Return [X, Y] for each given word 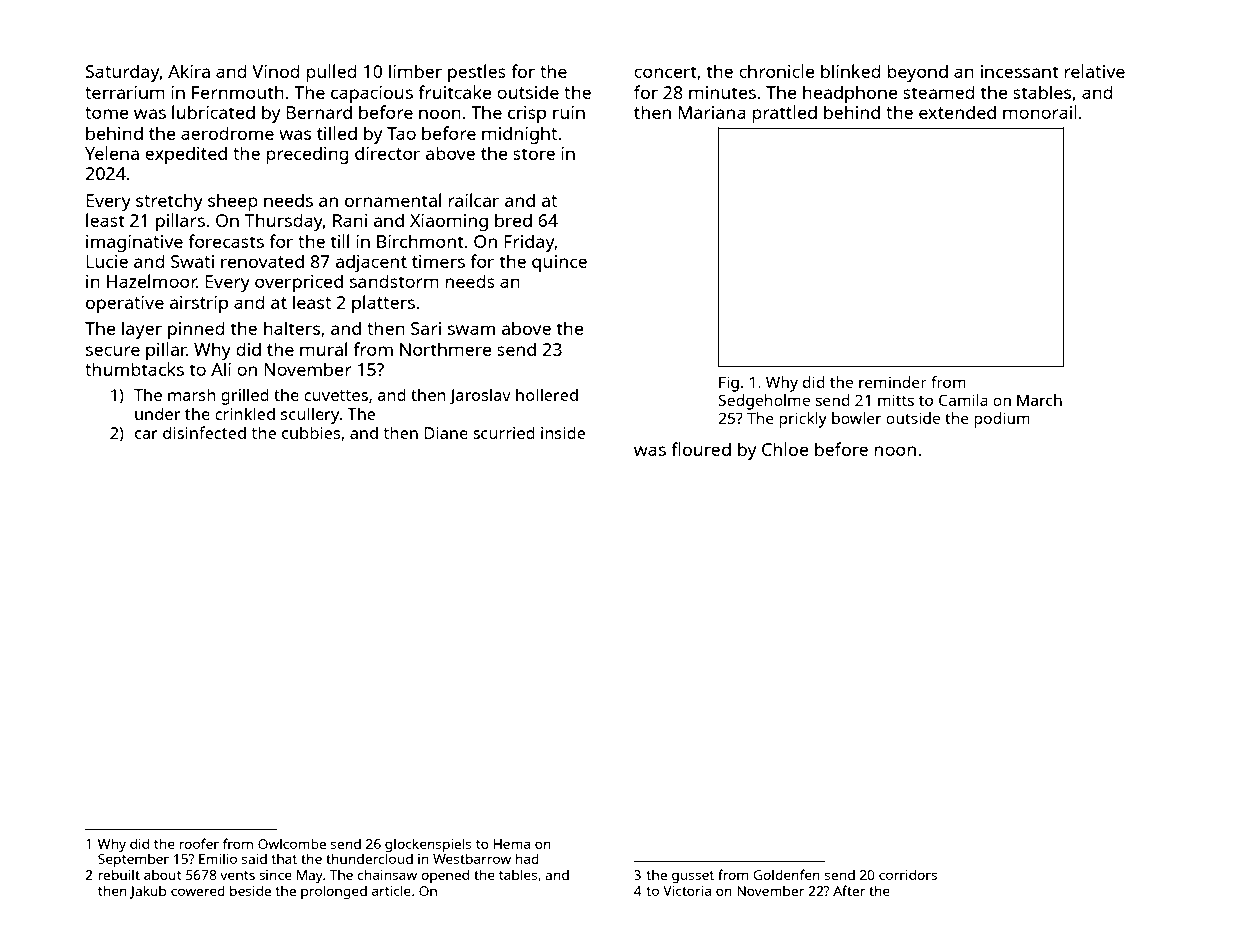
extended [957, 112]
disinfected [204, 432]
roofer [199, 843]
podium [1002, 420]
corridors [908, 875]
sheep [233, 202]
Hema [512, 844]
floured [701, 449]
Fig [729, 384]
